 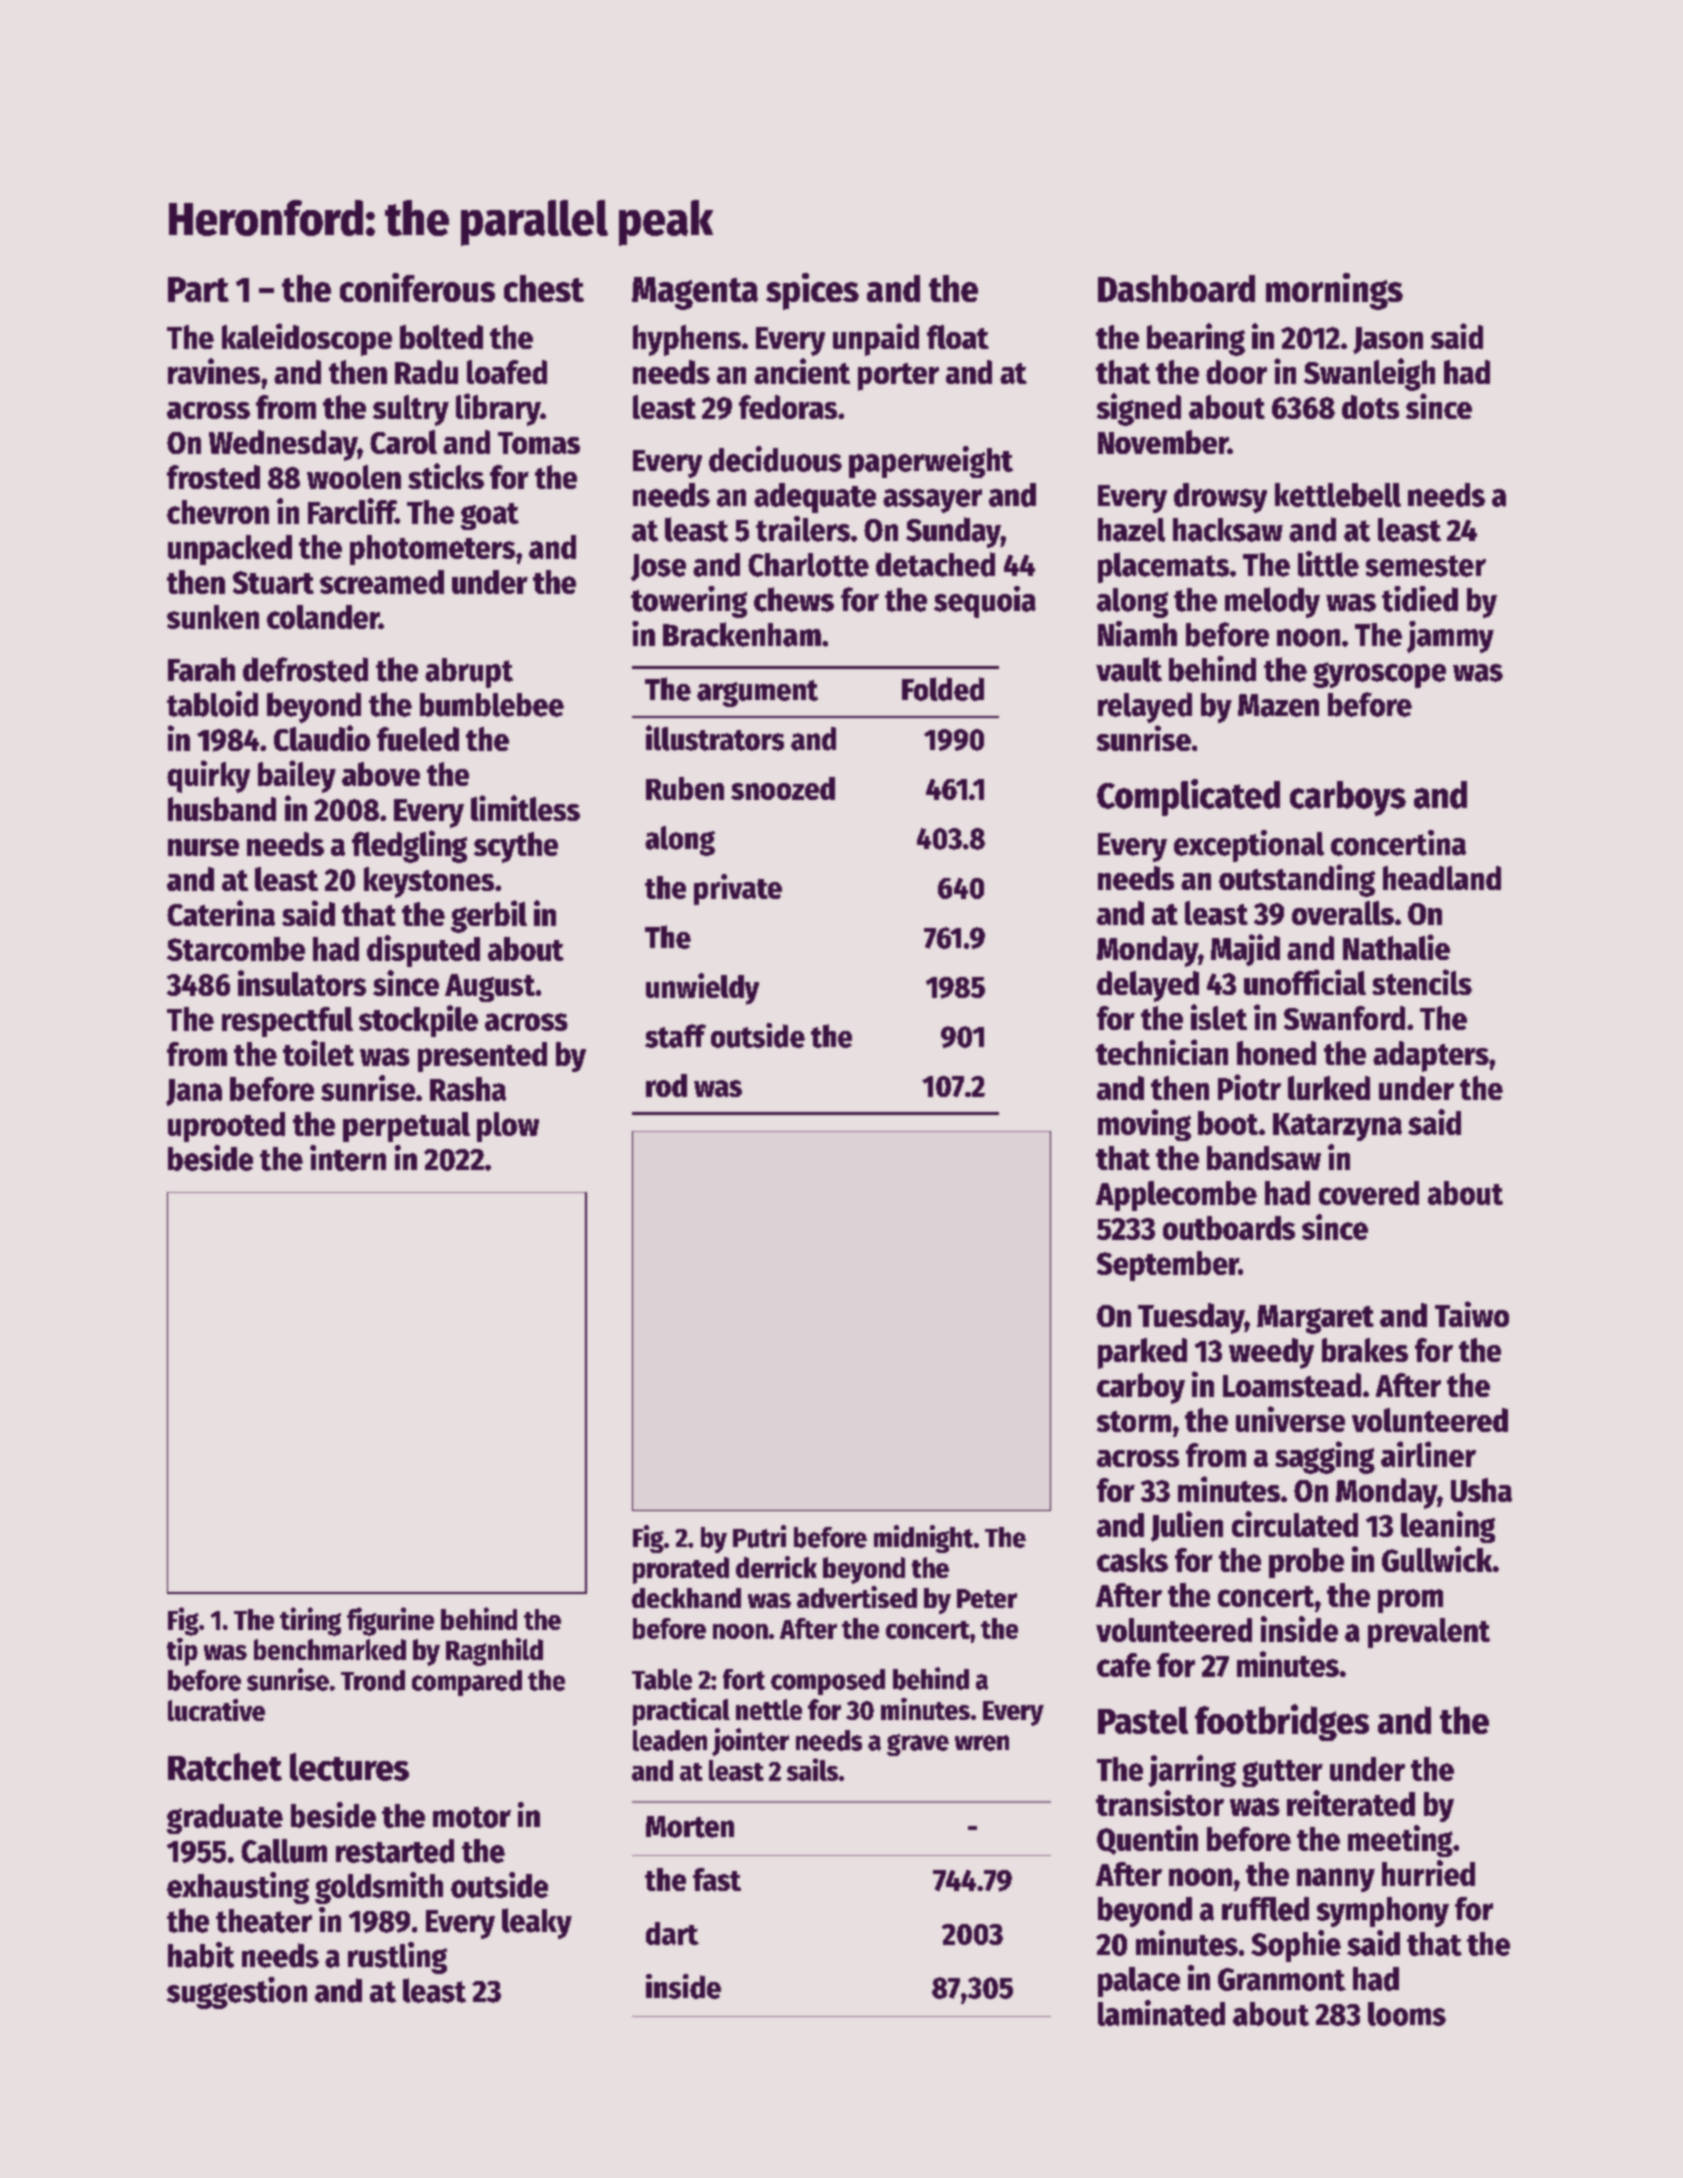 What do you see at coordinates (666, 1085) in the document?
I see `rod` at bounding box center [666, 1085].
